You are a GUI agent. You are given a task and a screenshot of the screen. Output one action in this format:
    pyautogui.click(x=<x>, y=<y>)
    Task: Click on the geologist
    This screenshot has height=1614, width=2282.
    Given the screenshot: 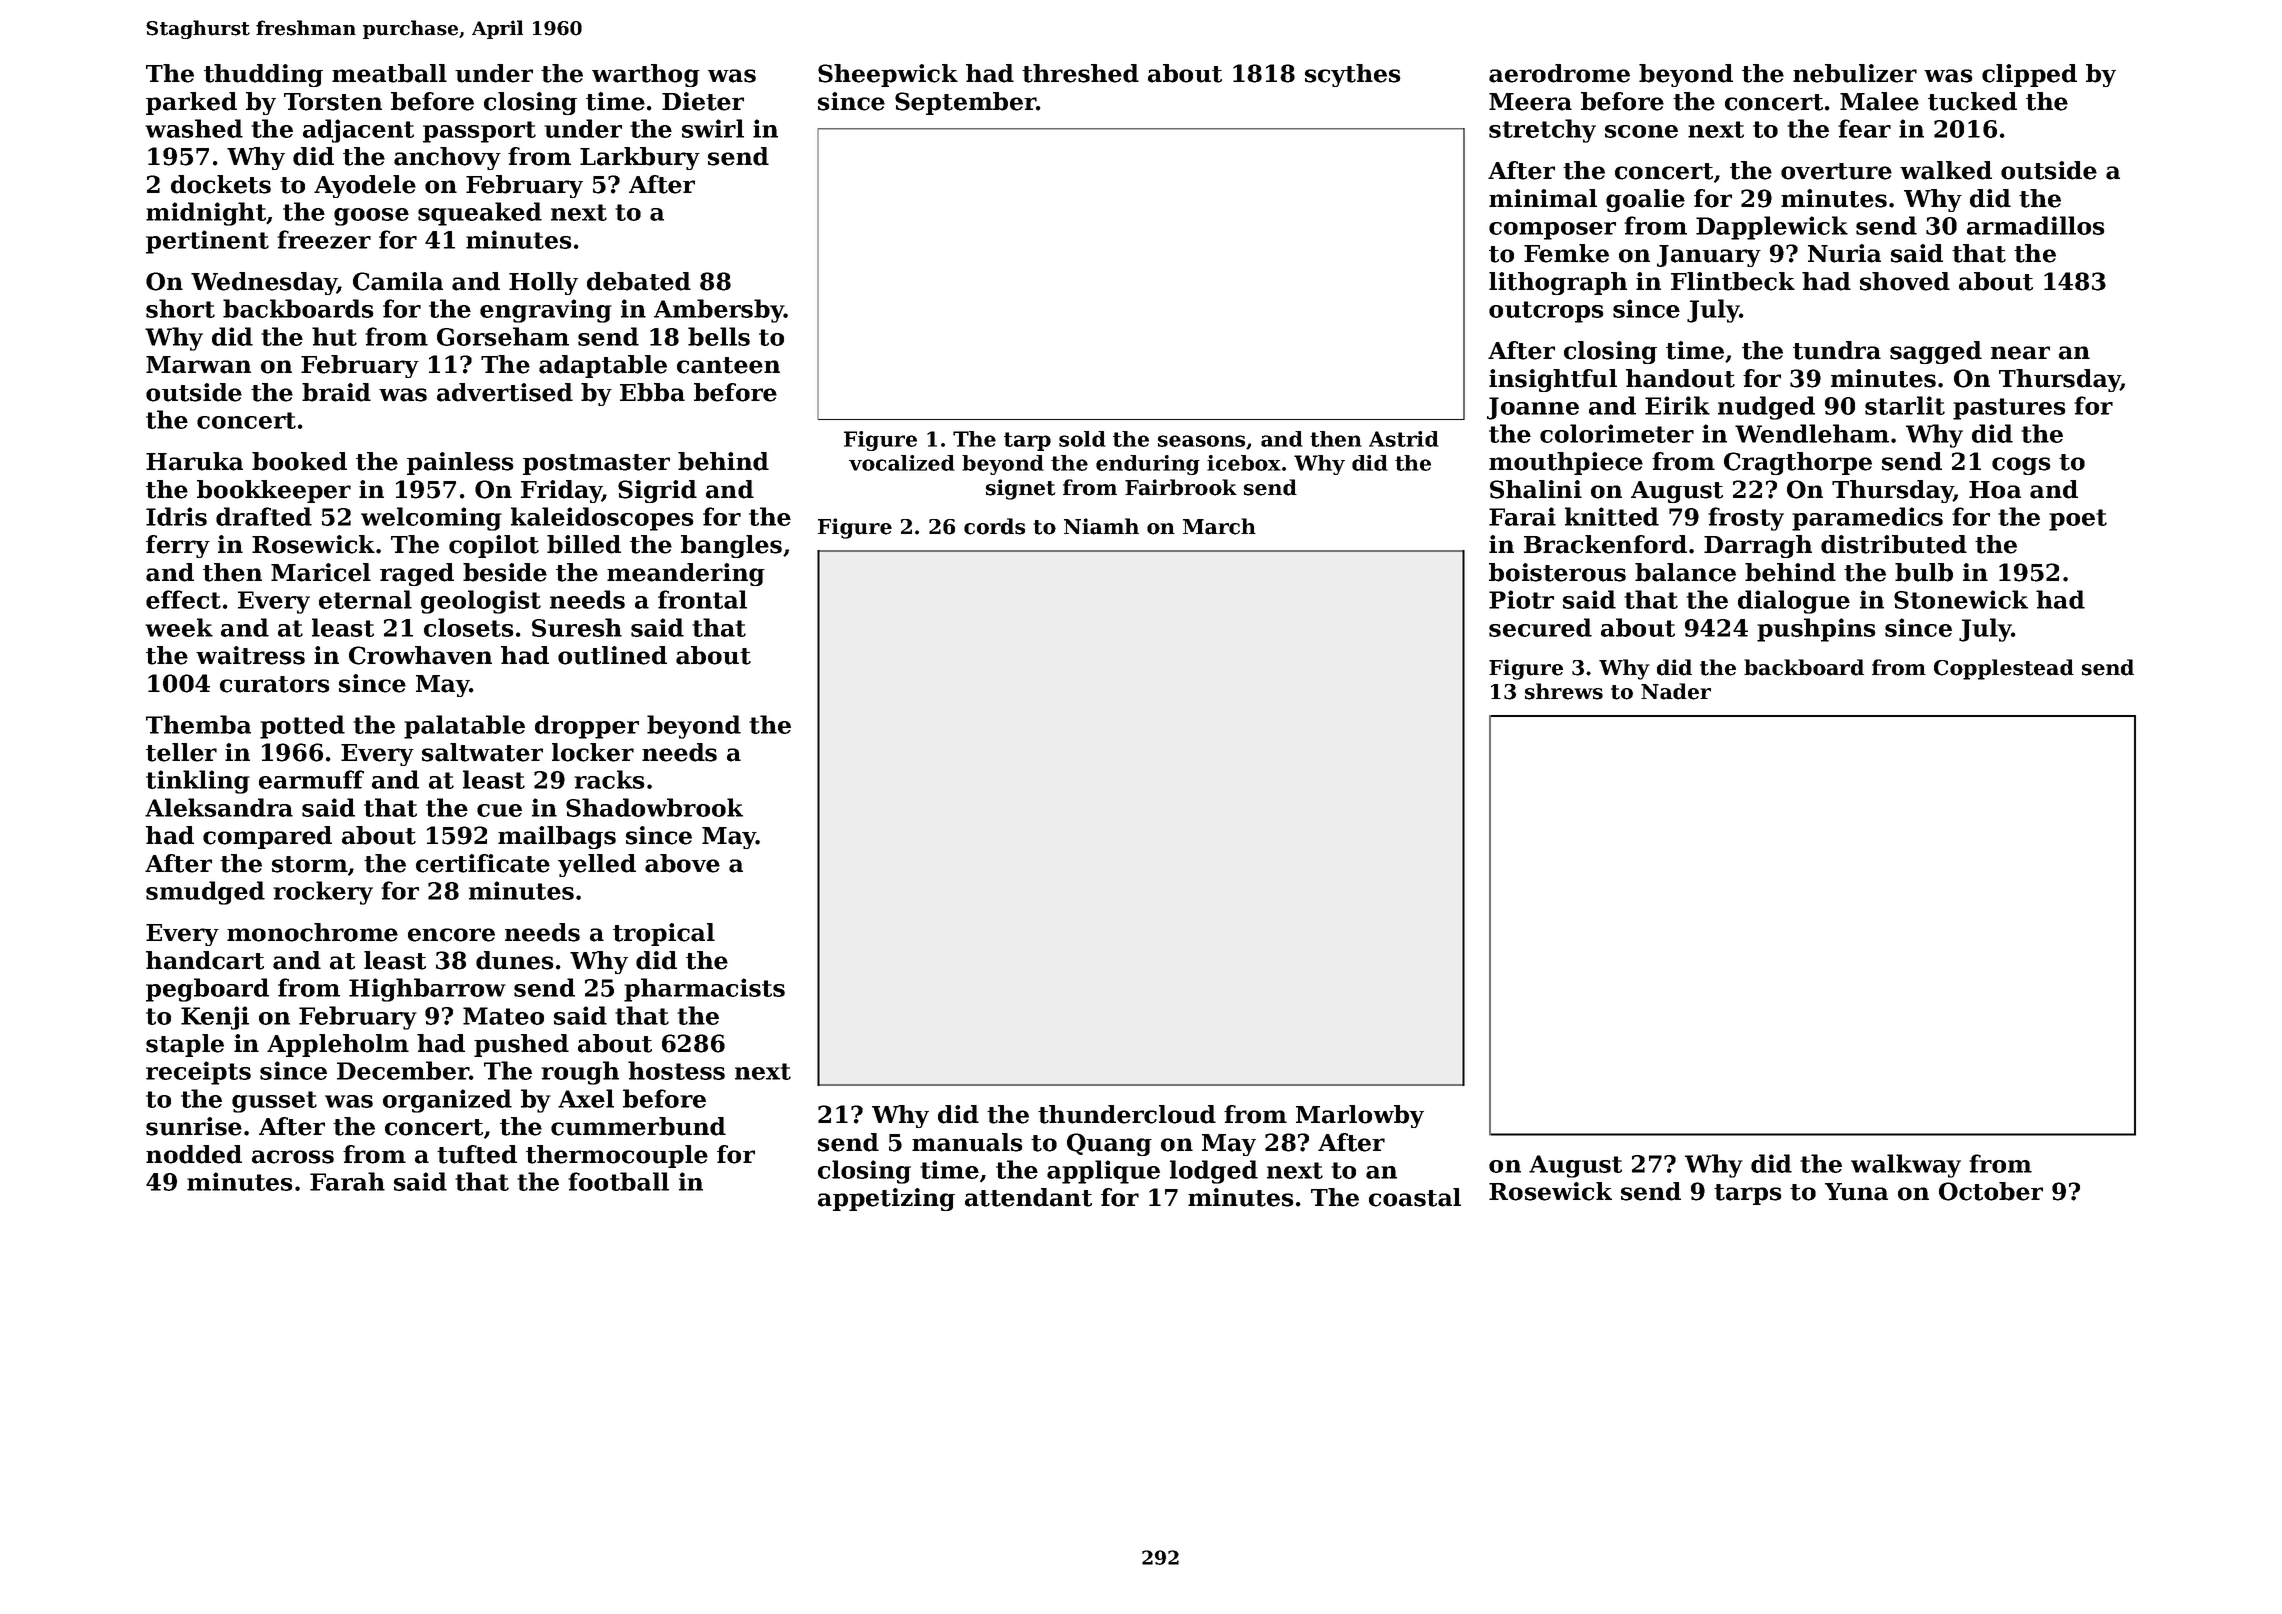 What is the action you would take?
    pyautogui.click(x=481, y=602)
